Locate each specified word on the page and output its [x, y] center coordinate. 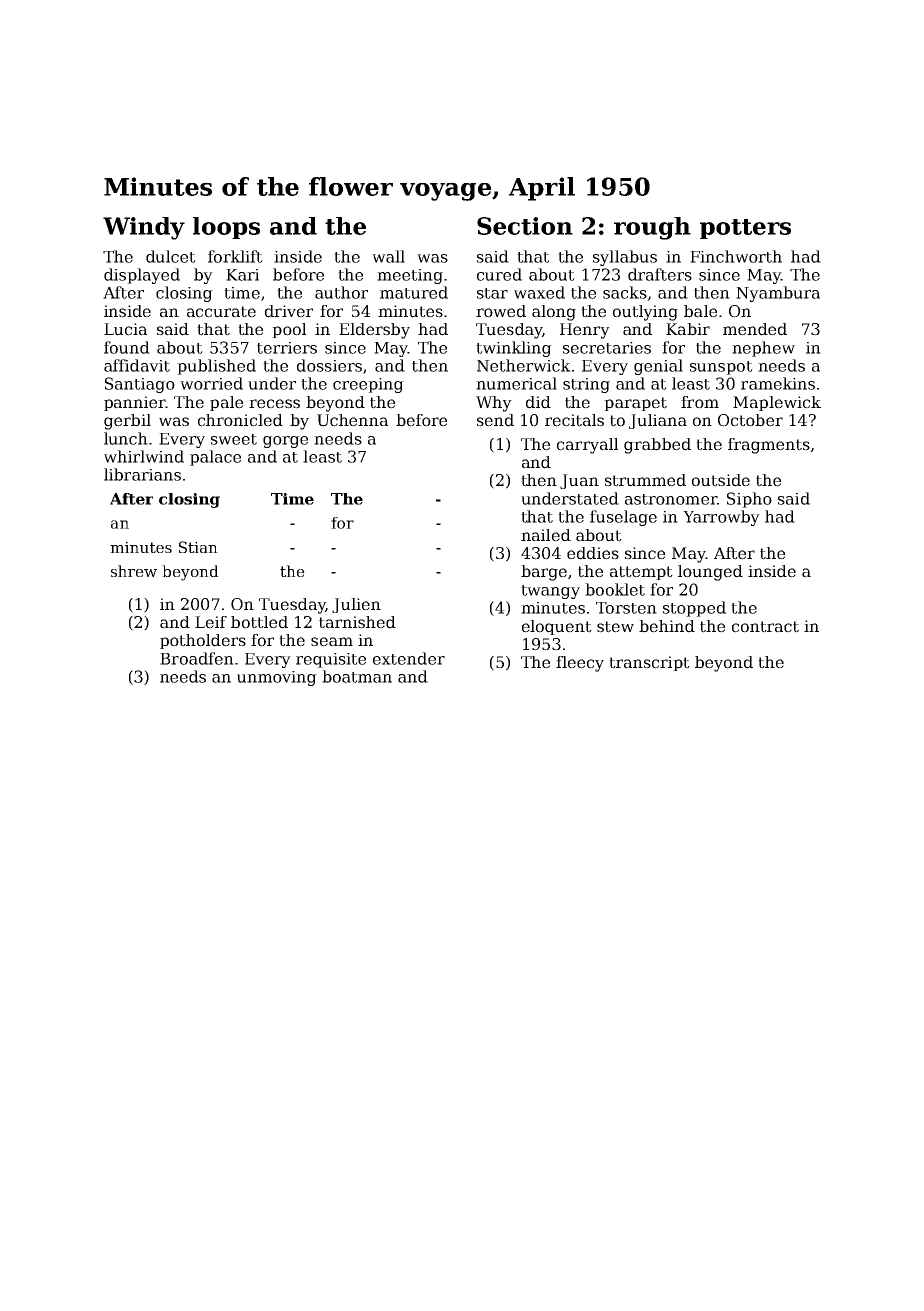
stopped [694, 609]
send [495, 420]
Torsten [626, 608]
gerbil [127, 422]
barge [544, 573]
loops [226, 228]
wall [388, 256]
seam [332, 642]
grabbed [657, 446]
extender [409, 658]
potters [745, 229]
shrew [134, 571]
